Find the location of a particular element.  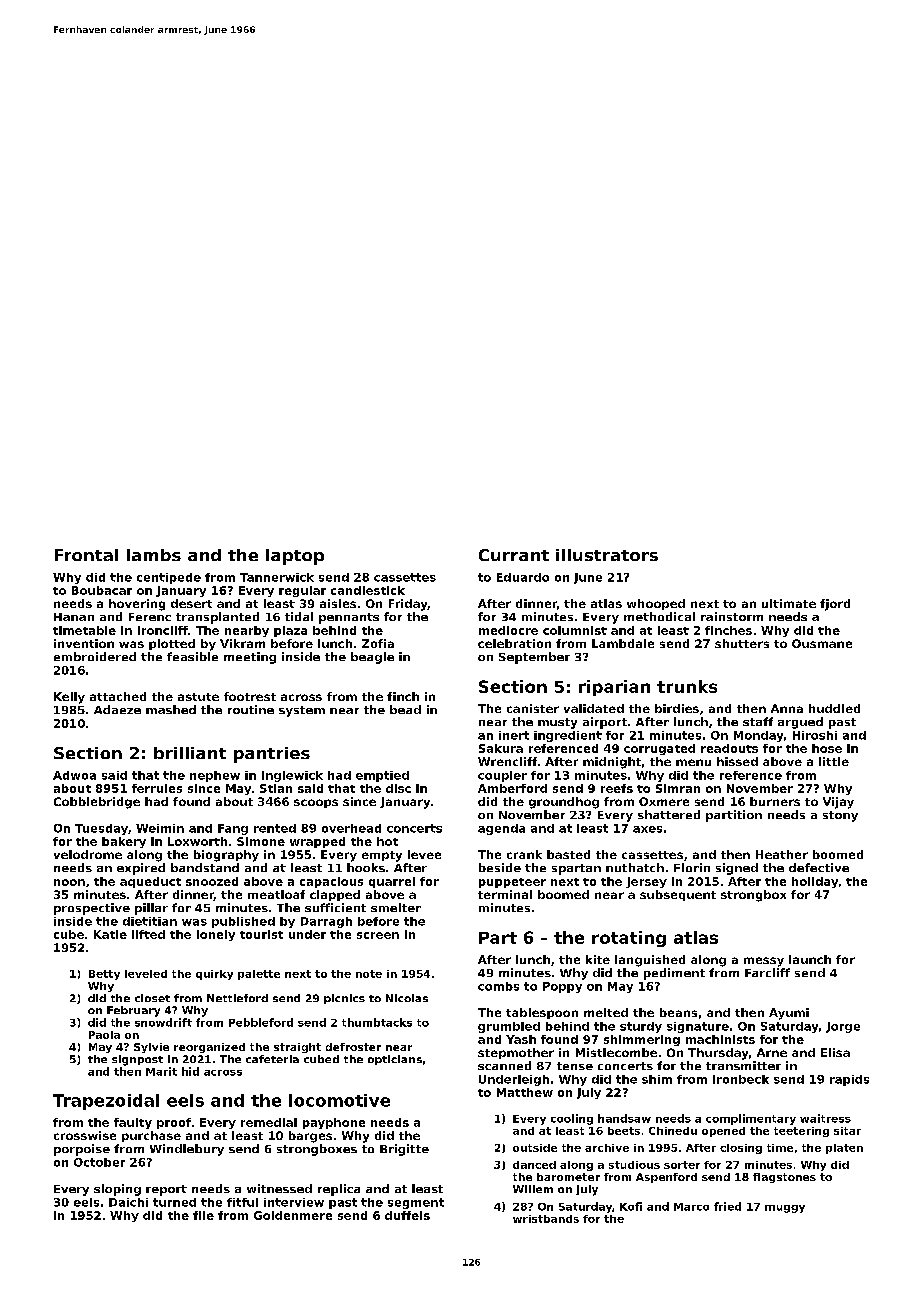

muggy is located at coordinates (785, 1209).
